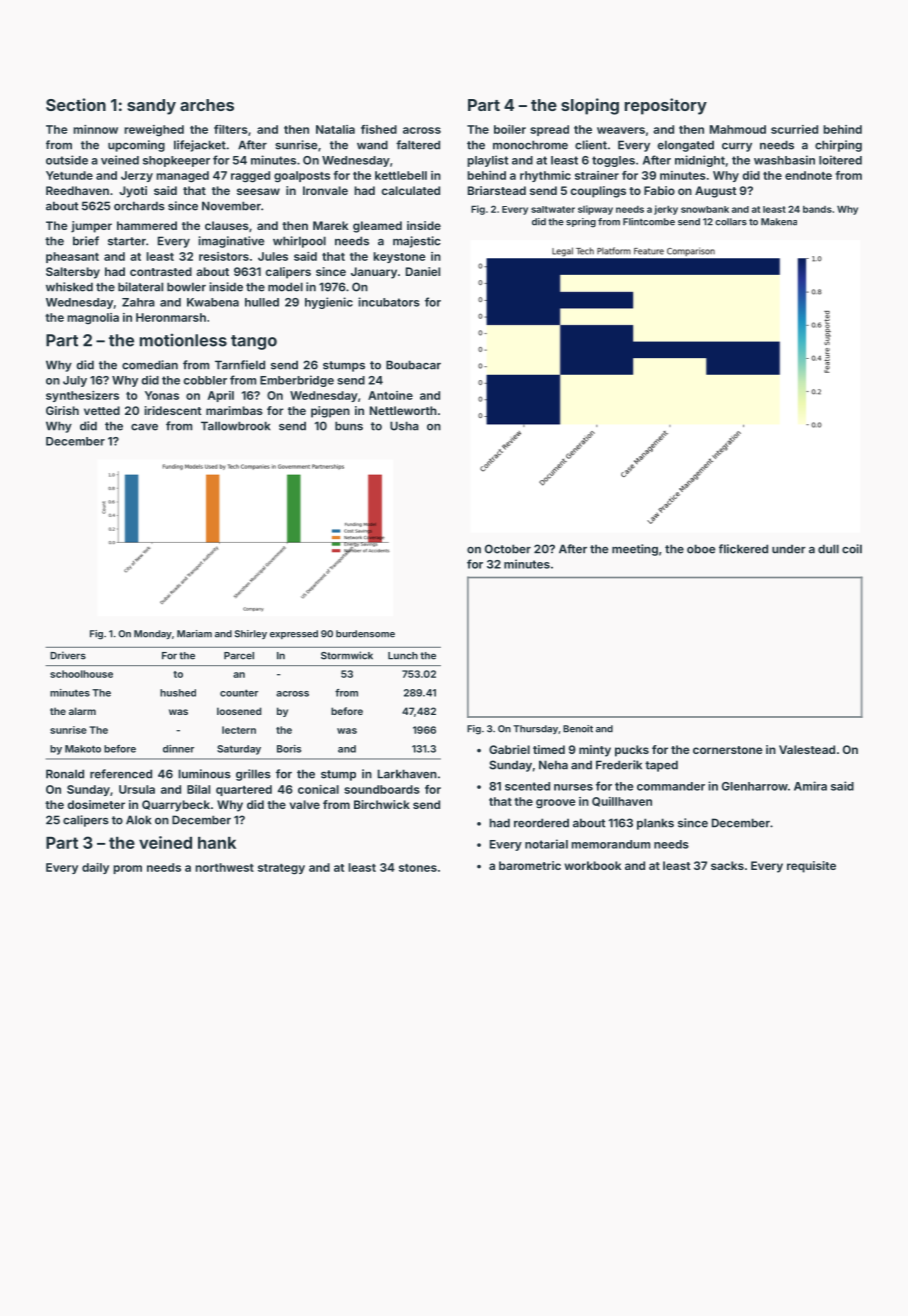 The height and width of the screenshot is (1316, 908). I want to click on Marek, so click(330, 225).
